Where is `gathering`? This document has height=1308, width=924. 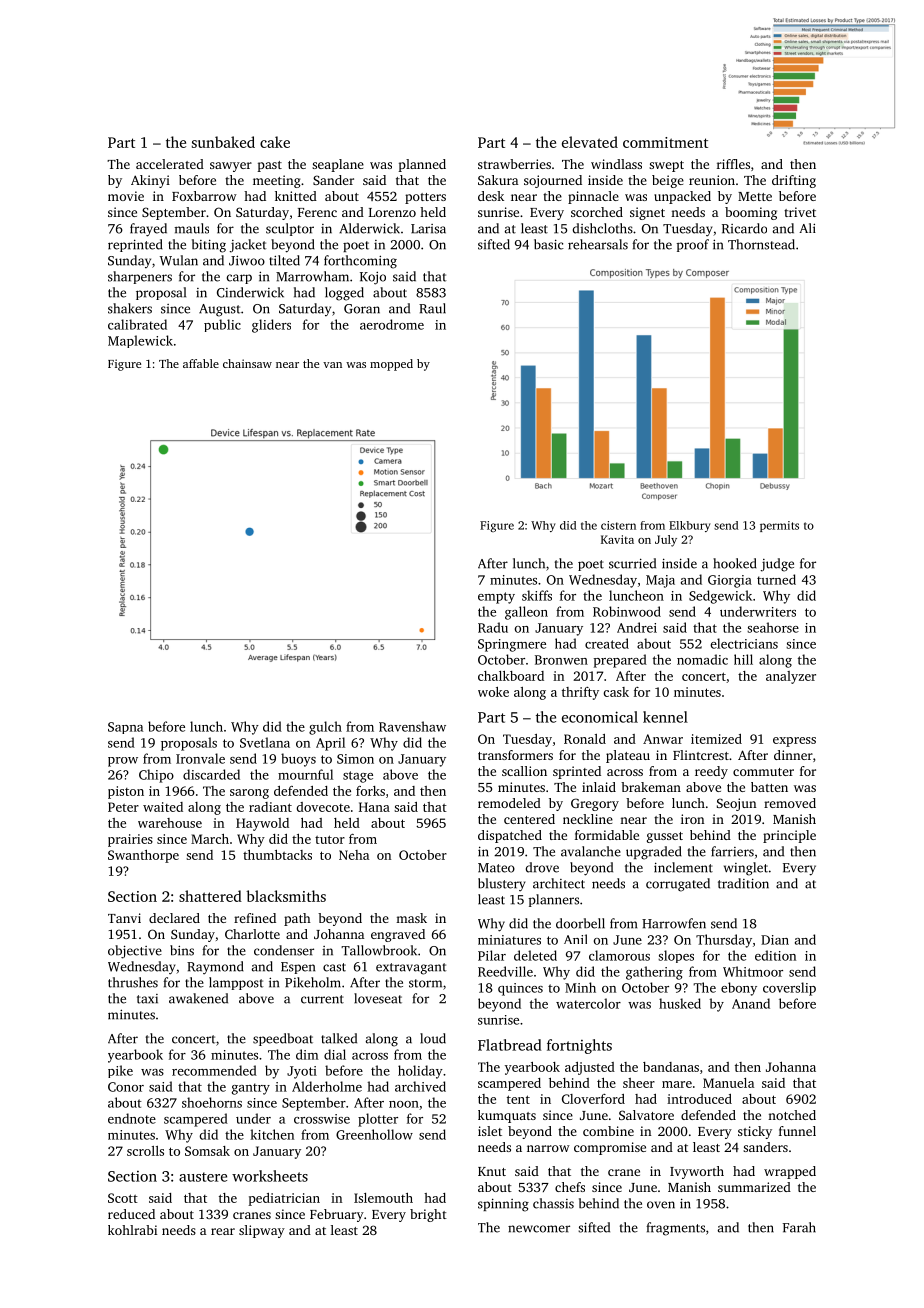
gathering is located at coordinates (654, 973).
